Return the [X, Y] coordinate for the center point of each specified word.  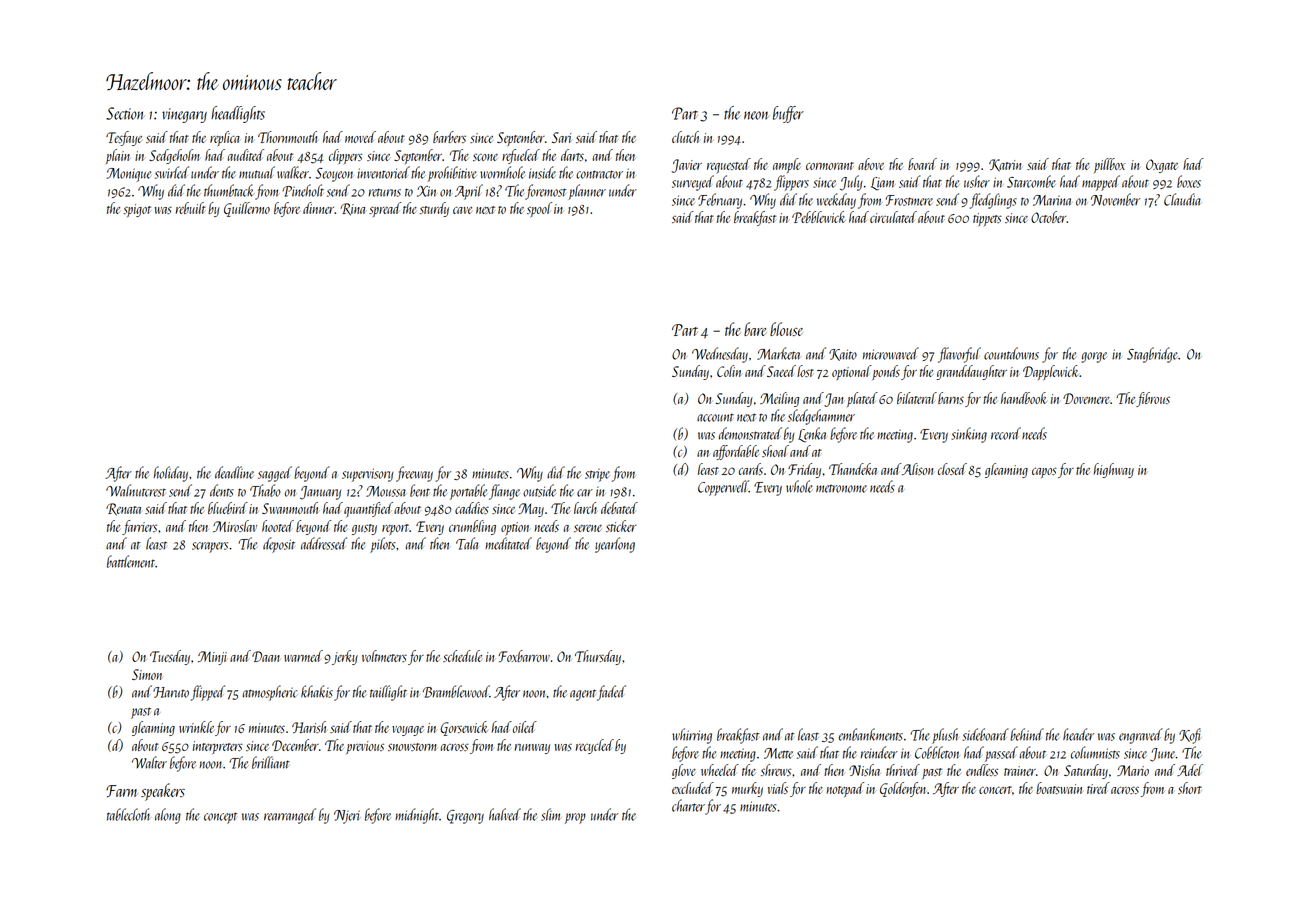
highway [1114, 470]
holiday [170, 474]
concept [221, 818]
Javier [686, 166]
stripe [597, 475]
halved [505, 814]
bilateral [917, 398]
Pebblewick [819, 217]
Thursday [598, 657]
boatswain [1059, 788]
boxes [1189, 181]
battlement [131, 561]
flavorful [959, 355]
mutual [257, 172]
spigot [137, 210]
